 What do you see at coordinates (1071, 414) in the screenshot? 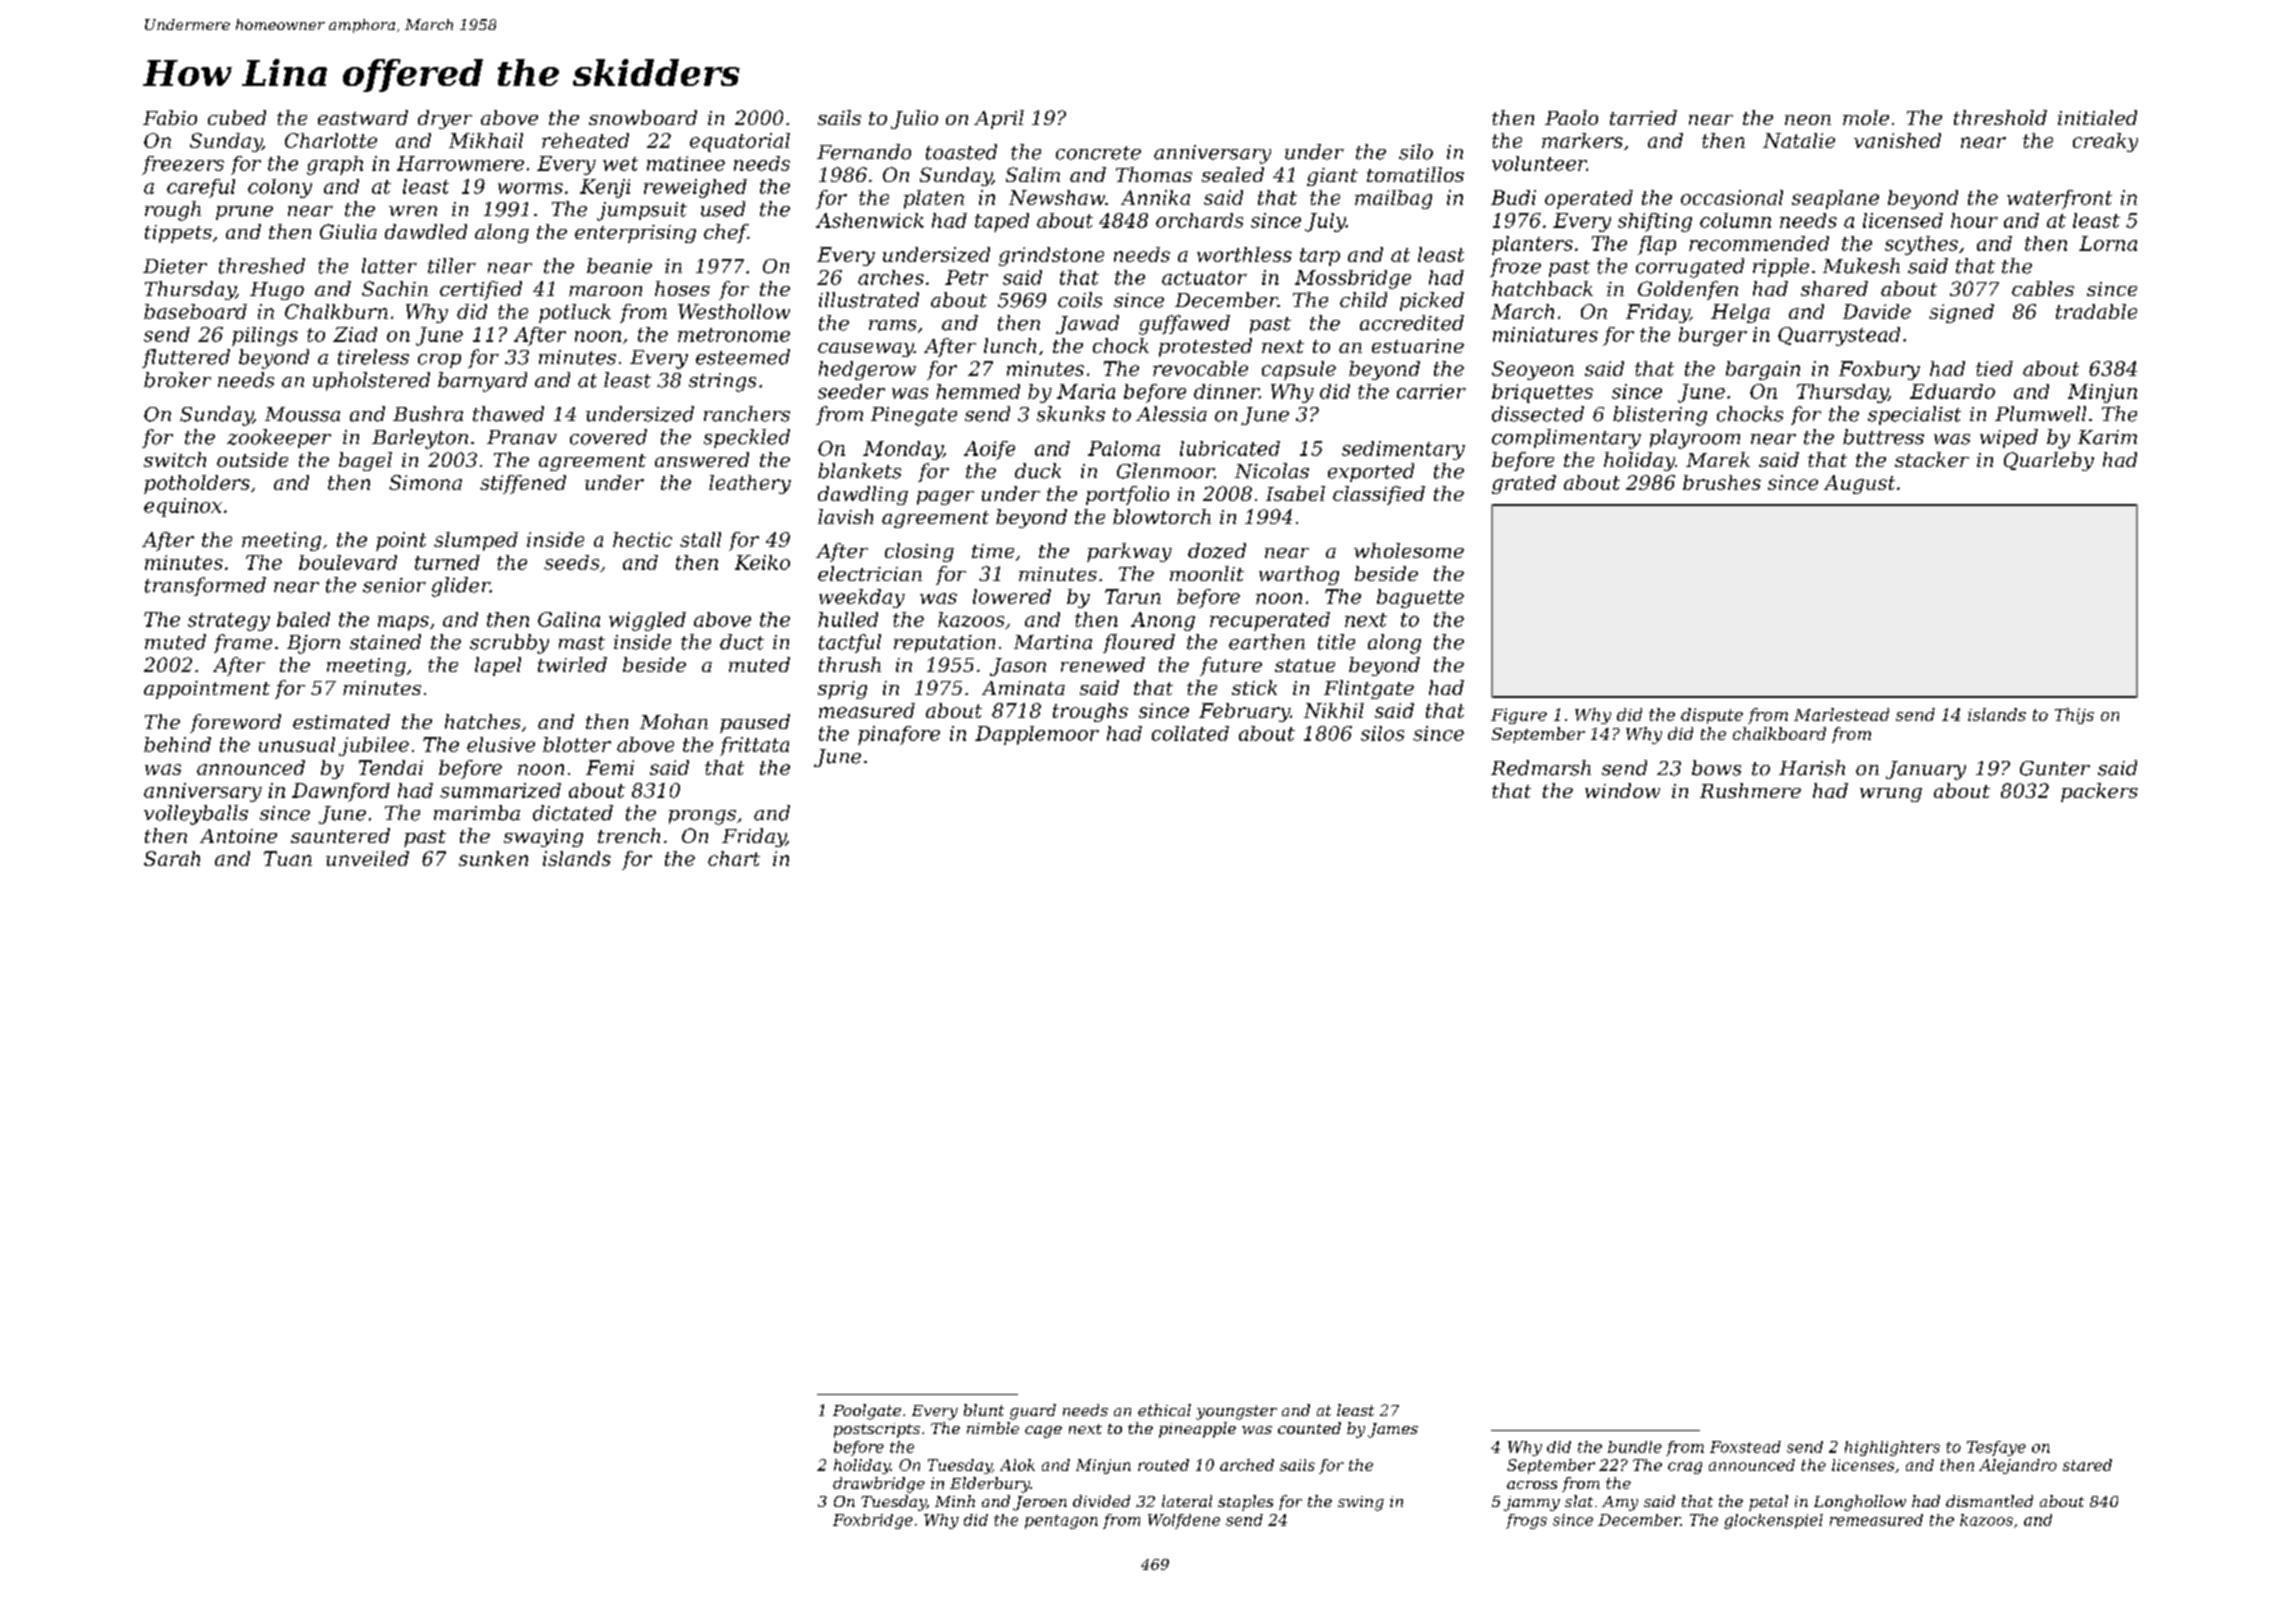
I see `skunks` at bounding box center [1071, 414].
